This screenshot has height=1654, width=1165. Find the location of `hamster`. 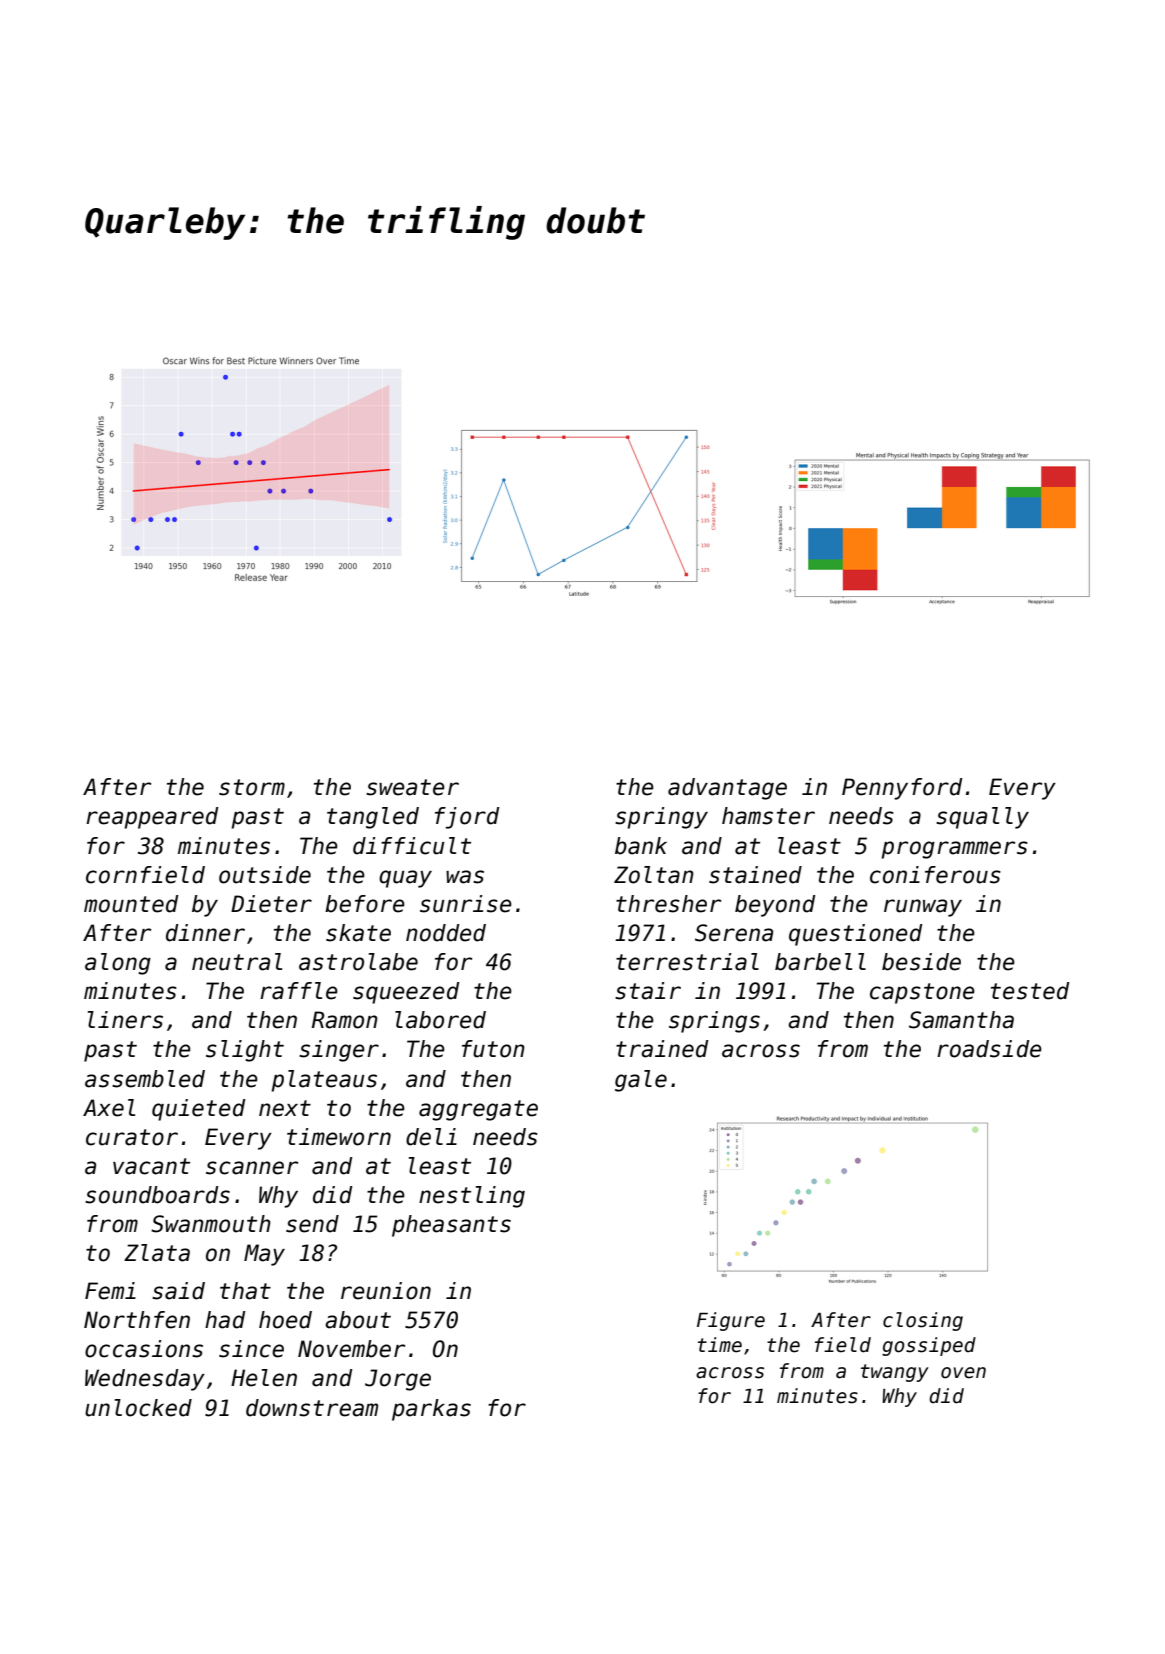

hamster is located at coordinates (768, 816).
